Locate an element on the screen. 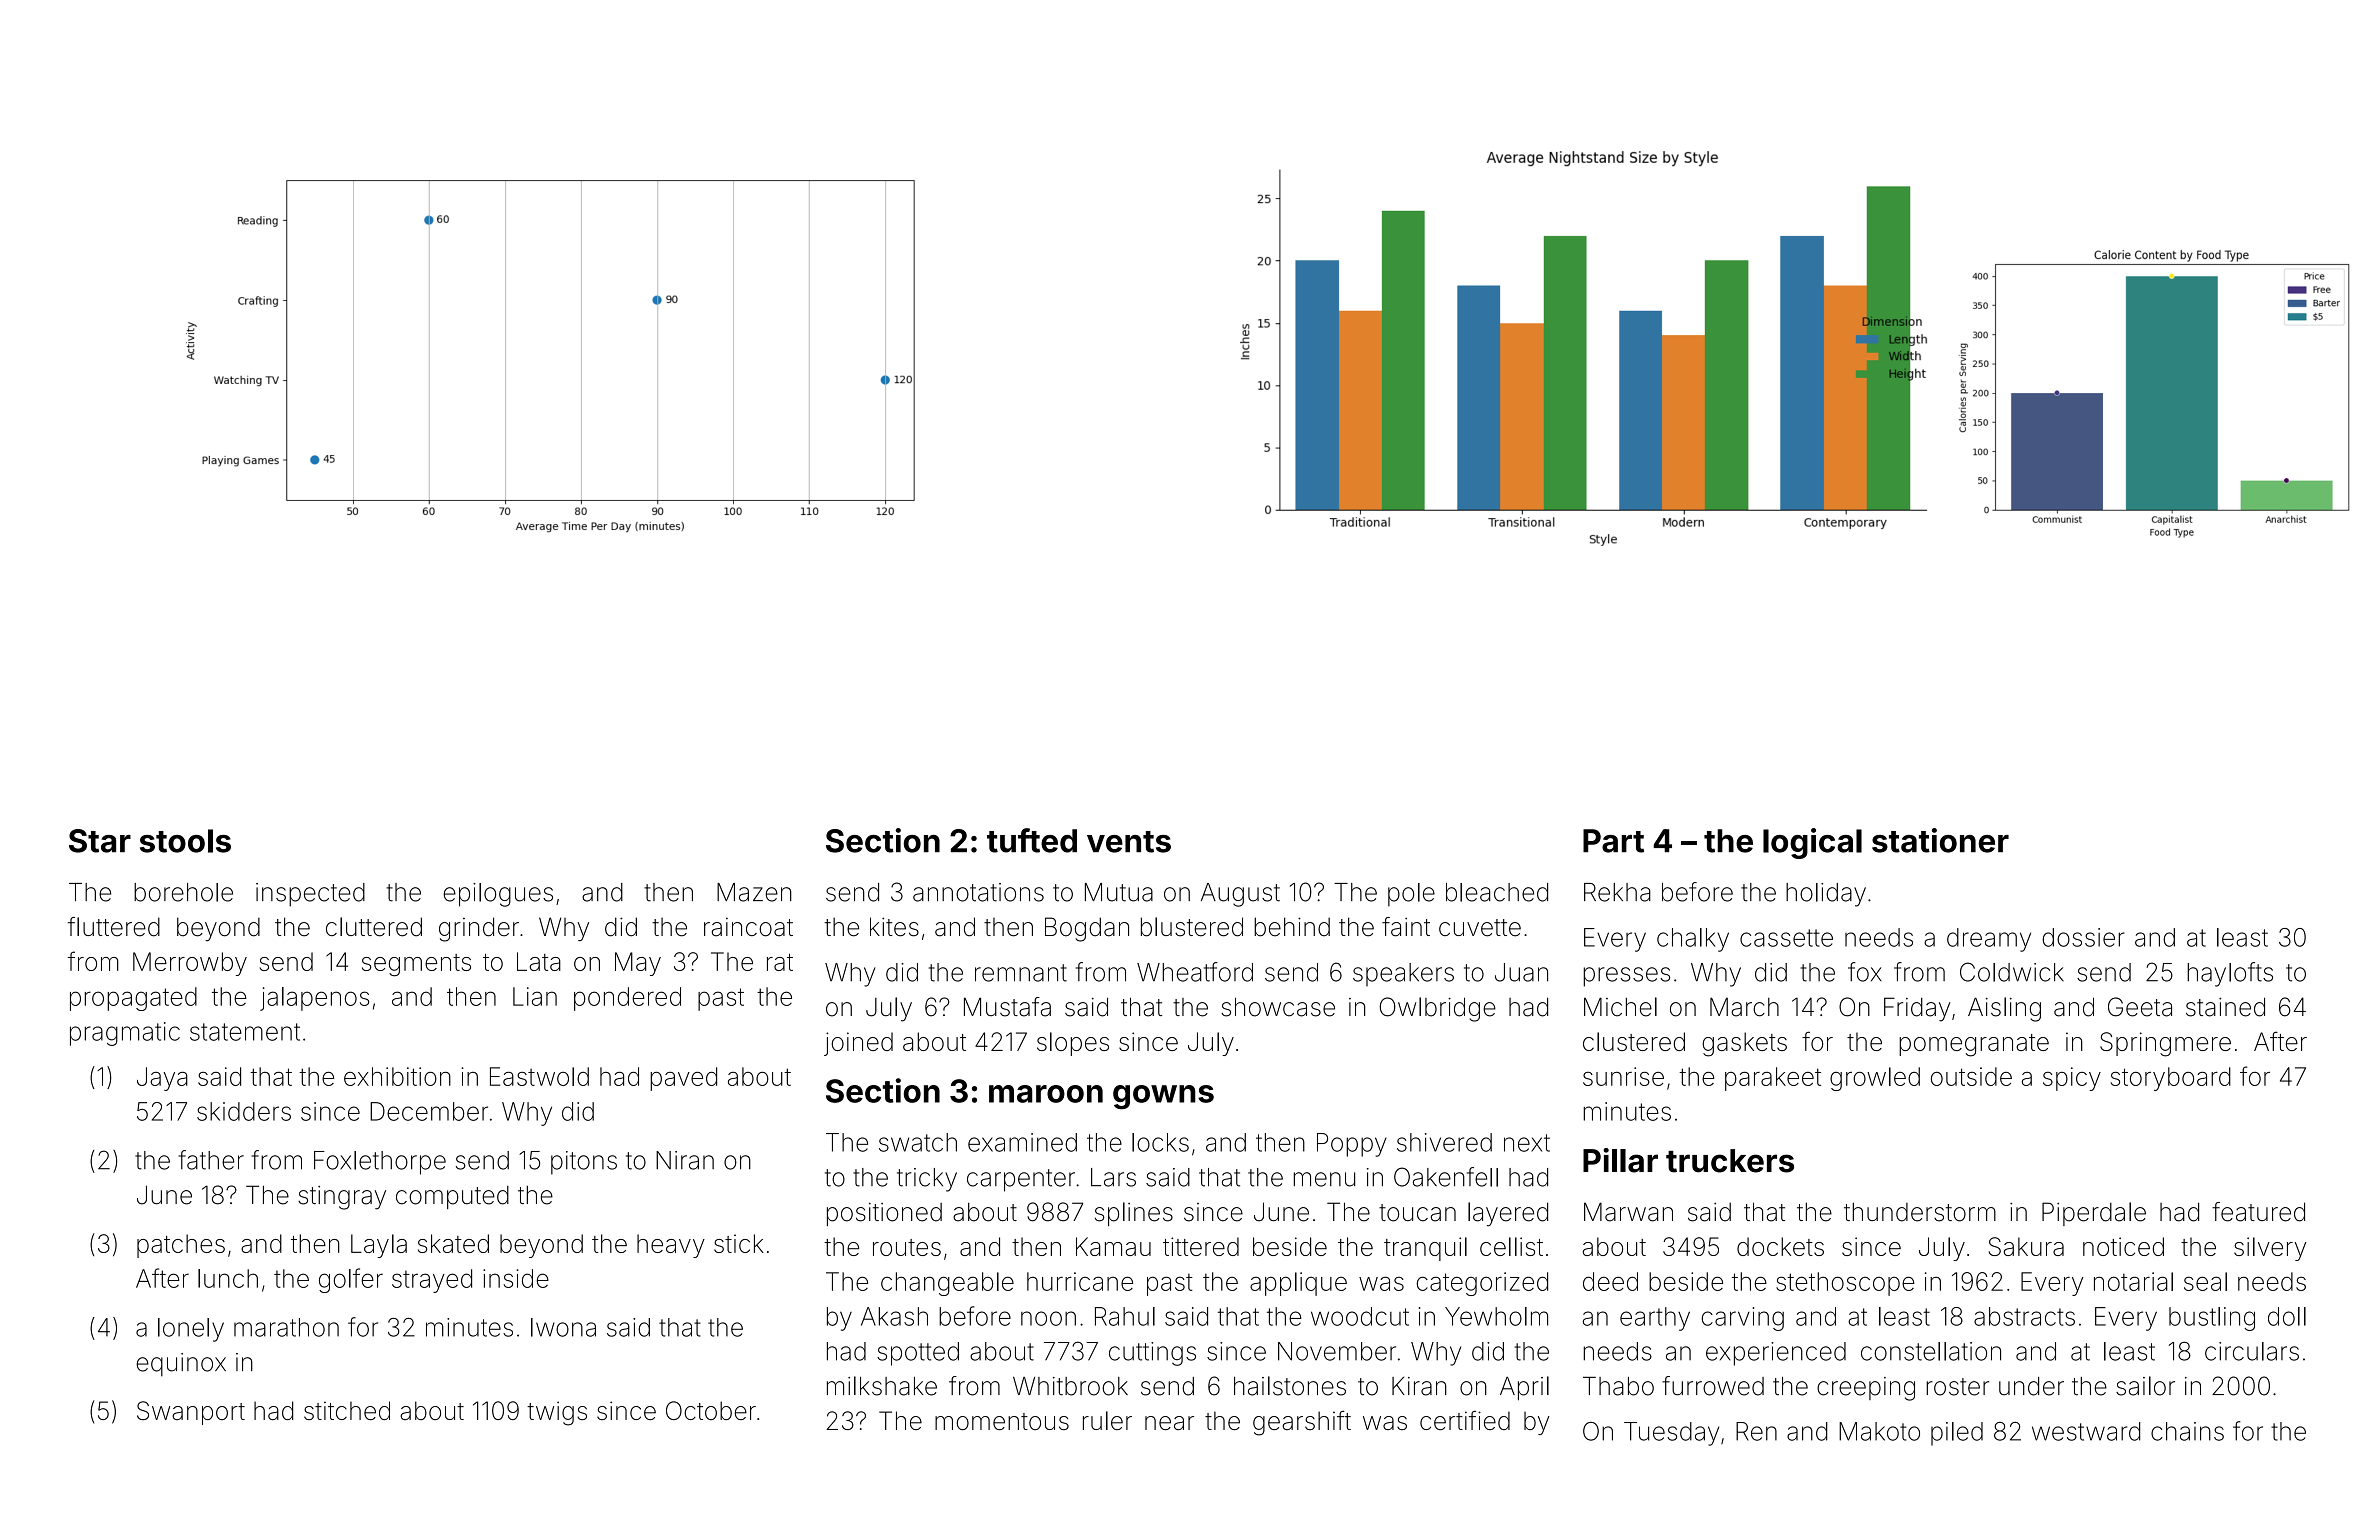  chains is located at coordinates (2187, 1431).
